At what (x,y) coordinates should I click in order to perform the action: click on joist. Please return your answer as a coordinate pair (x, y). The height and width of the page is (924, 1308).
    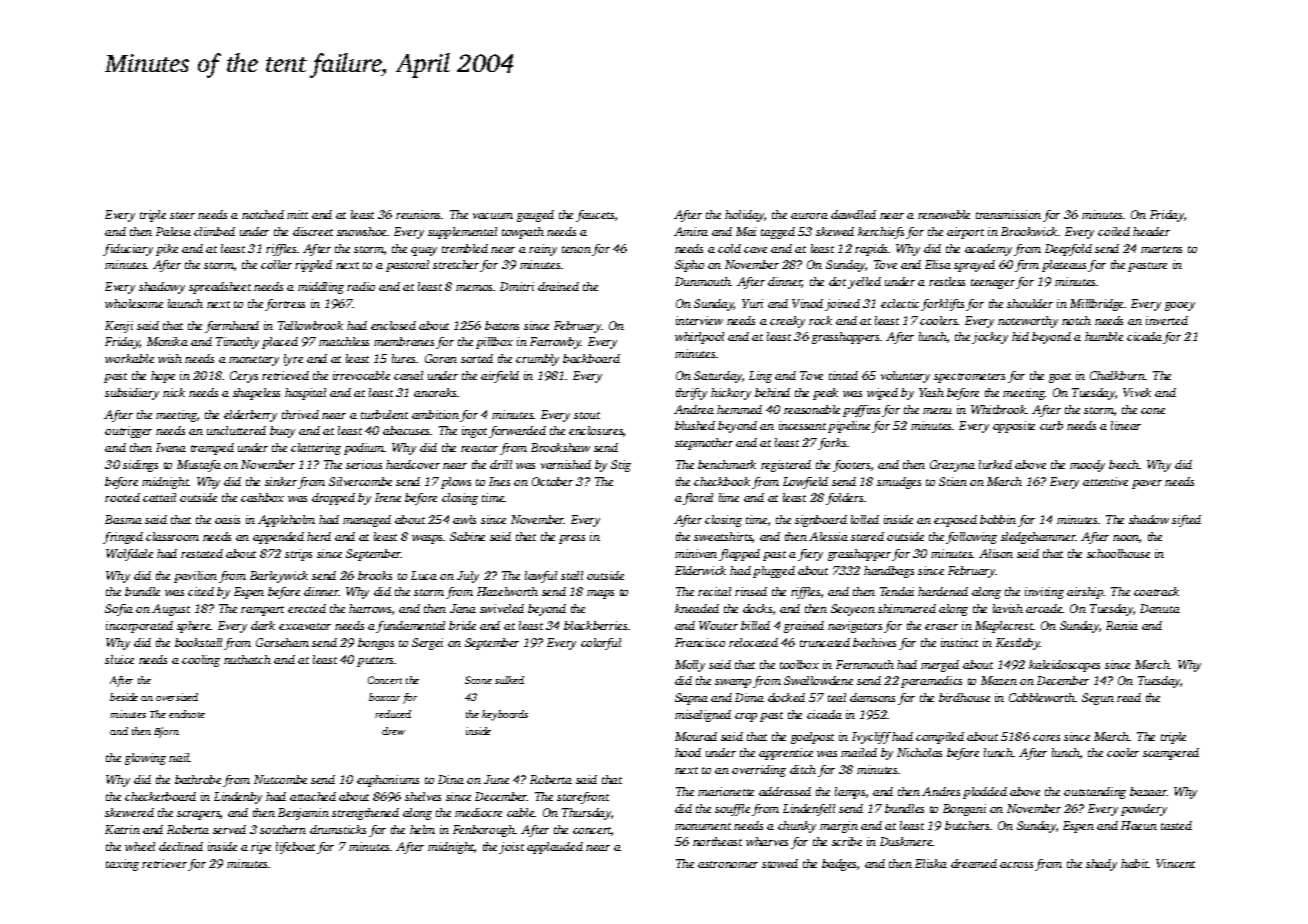
    Looking at the image, I should click on (511, 848).
